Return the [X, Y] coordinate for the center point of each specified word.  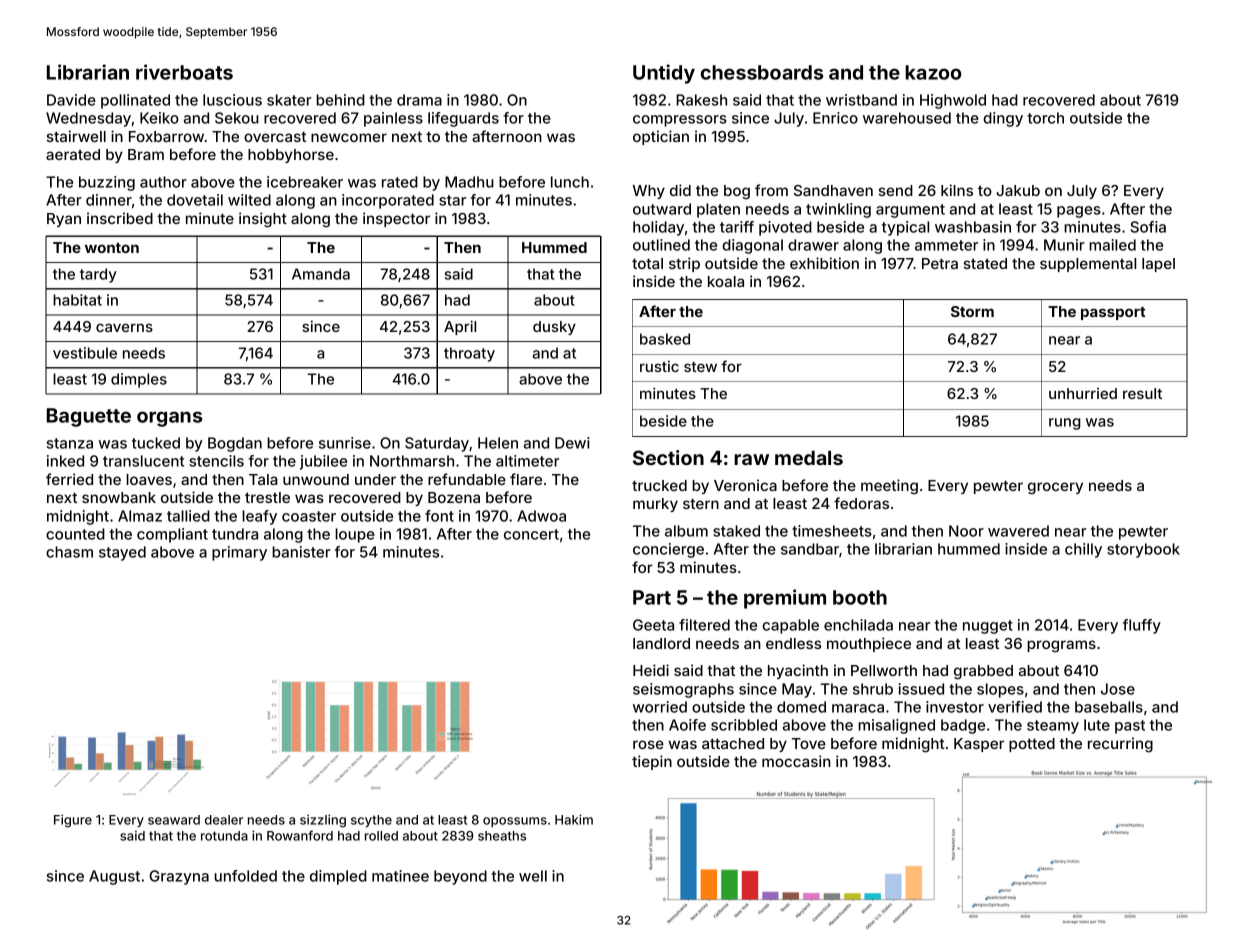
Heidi [651, 670]
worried [660, 707]
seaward [174, 820]
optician [661, 137]
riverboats [184, 72]
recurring [1120, 745]
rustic [659, 366]
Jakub [1018, 190]
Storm [972, 311]
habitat [77, 300]
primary [239, 553]
